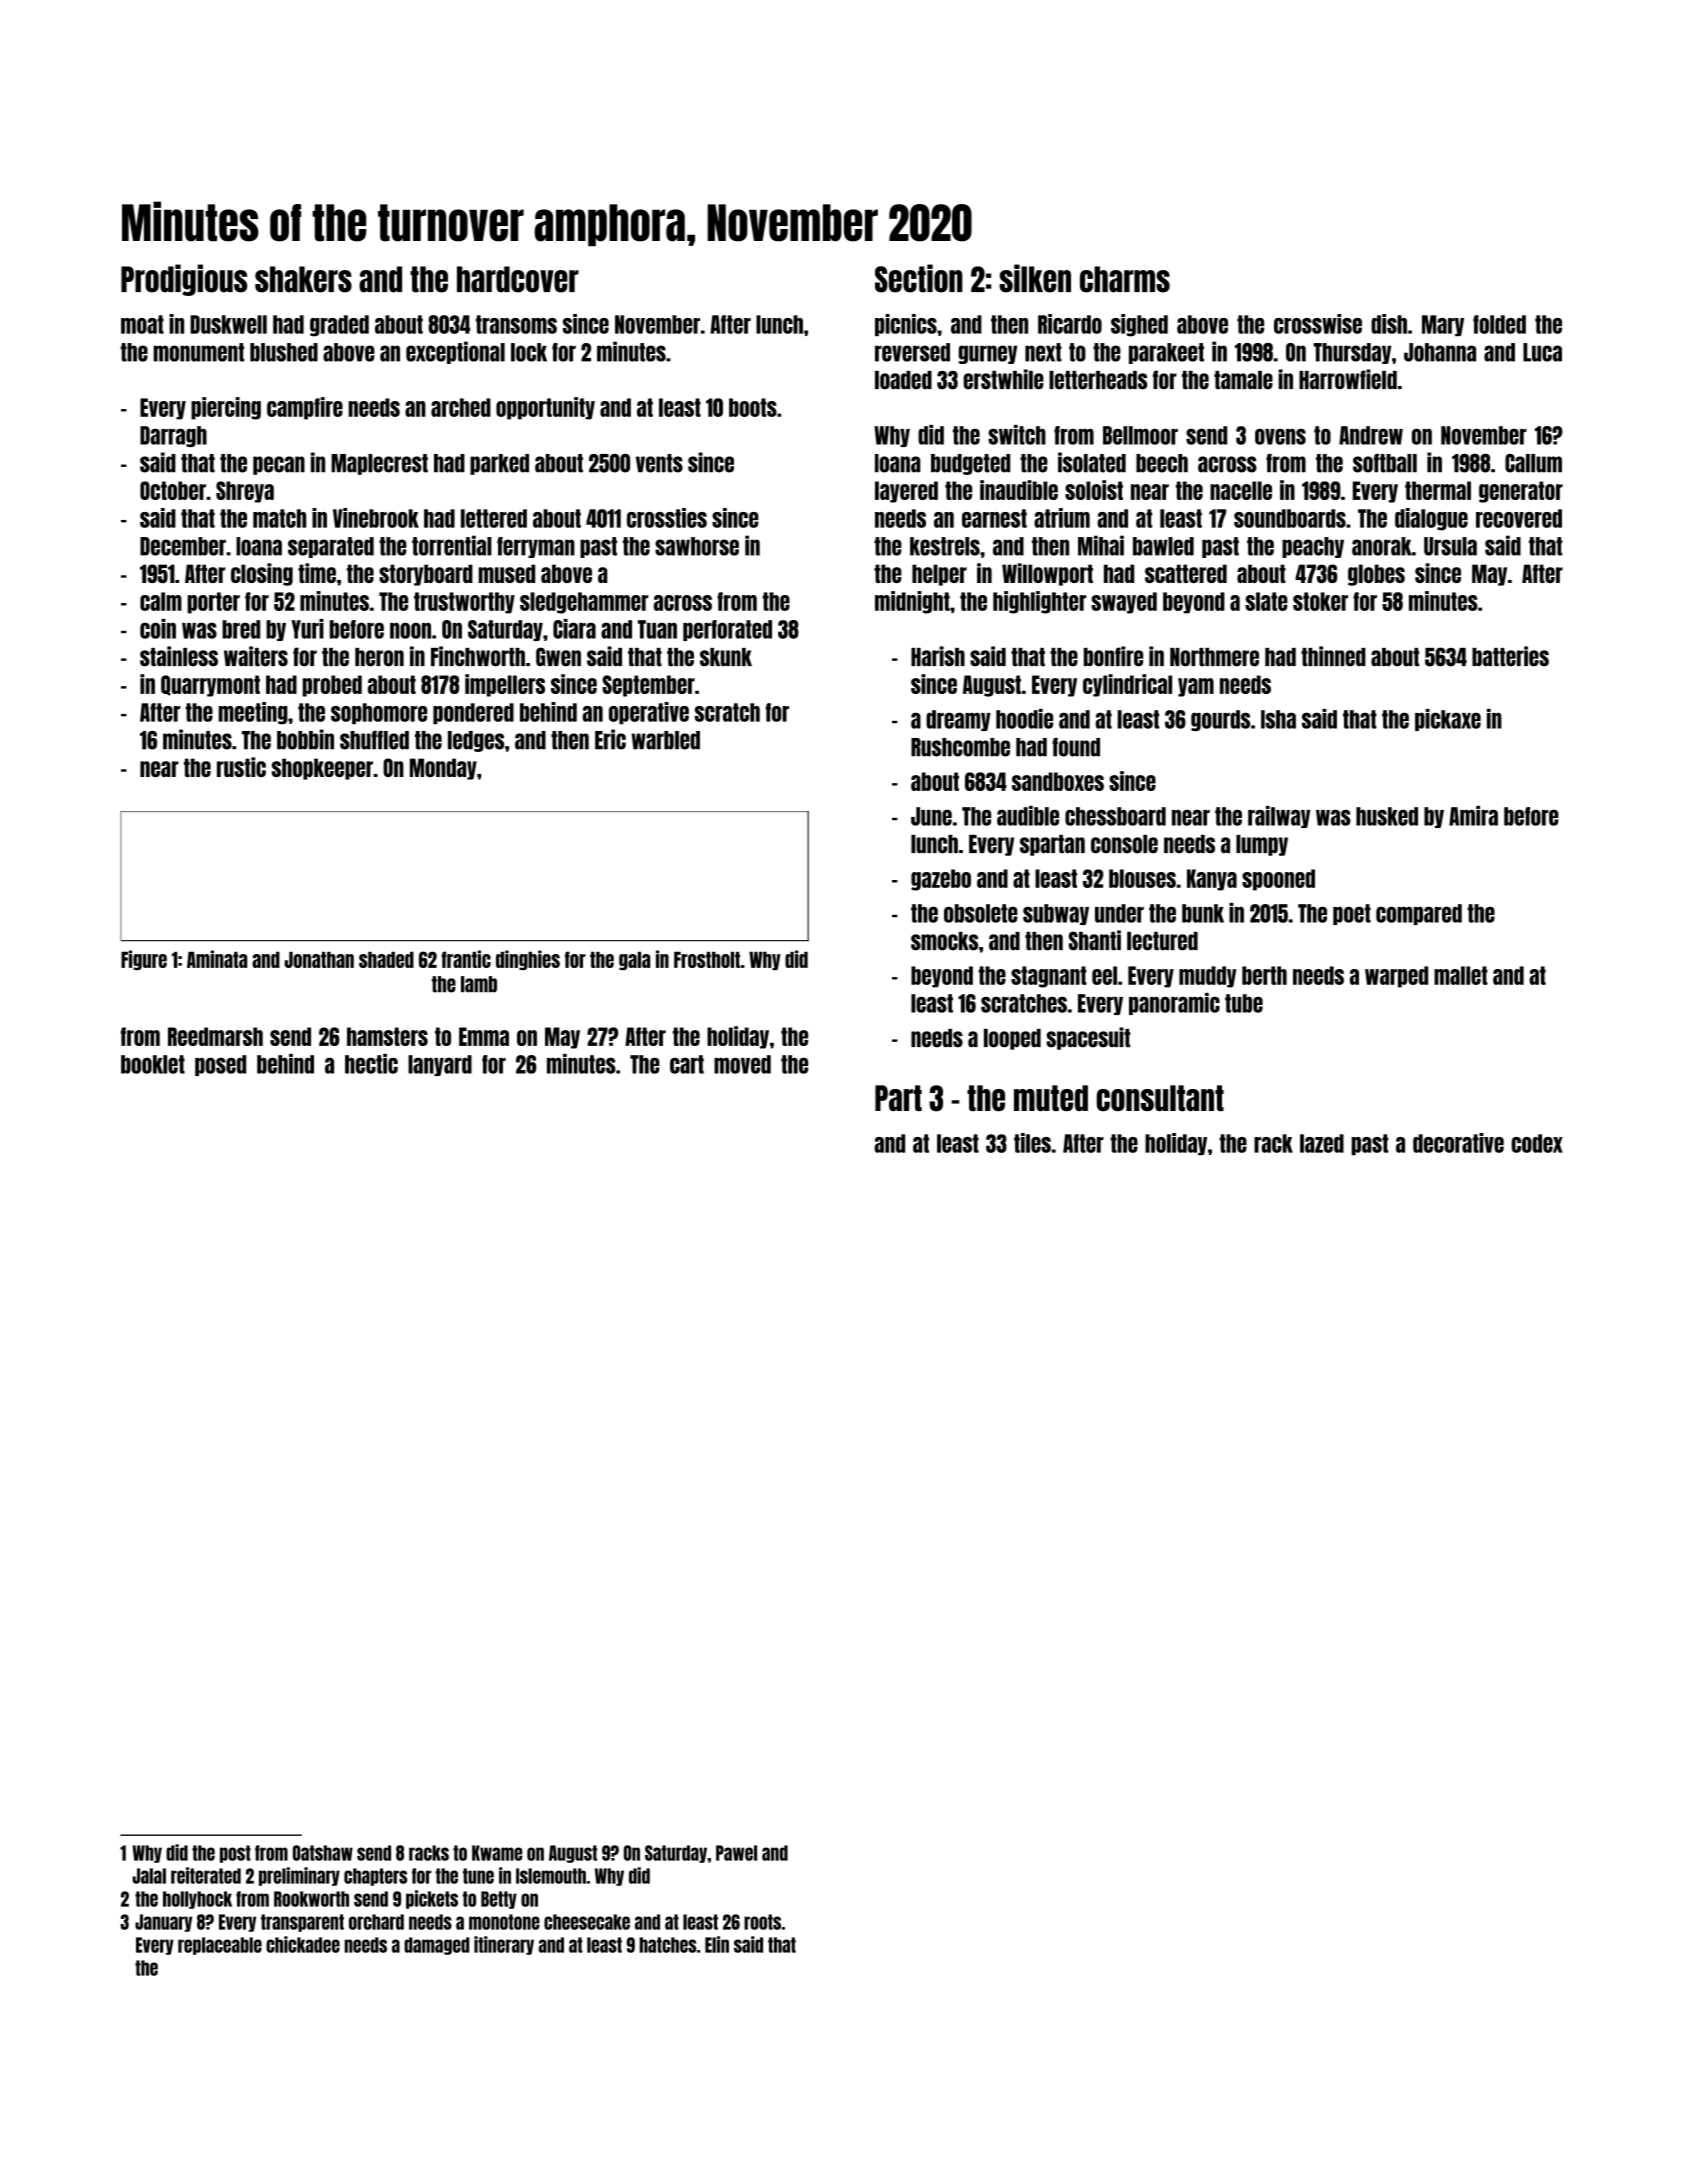 This screenshot has height=2178, width=1683. Describe the element at coordinates (736, 1853) in the screenshot. I see `Pawel` at that location.
